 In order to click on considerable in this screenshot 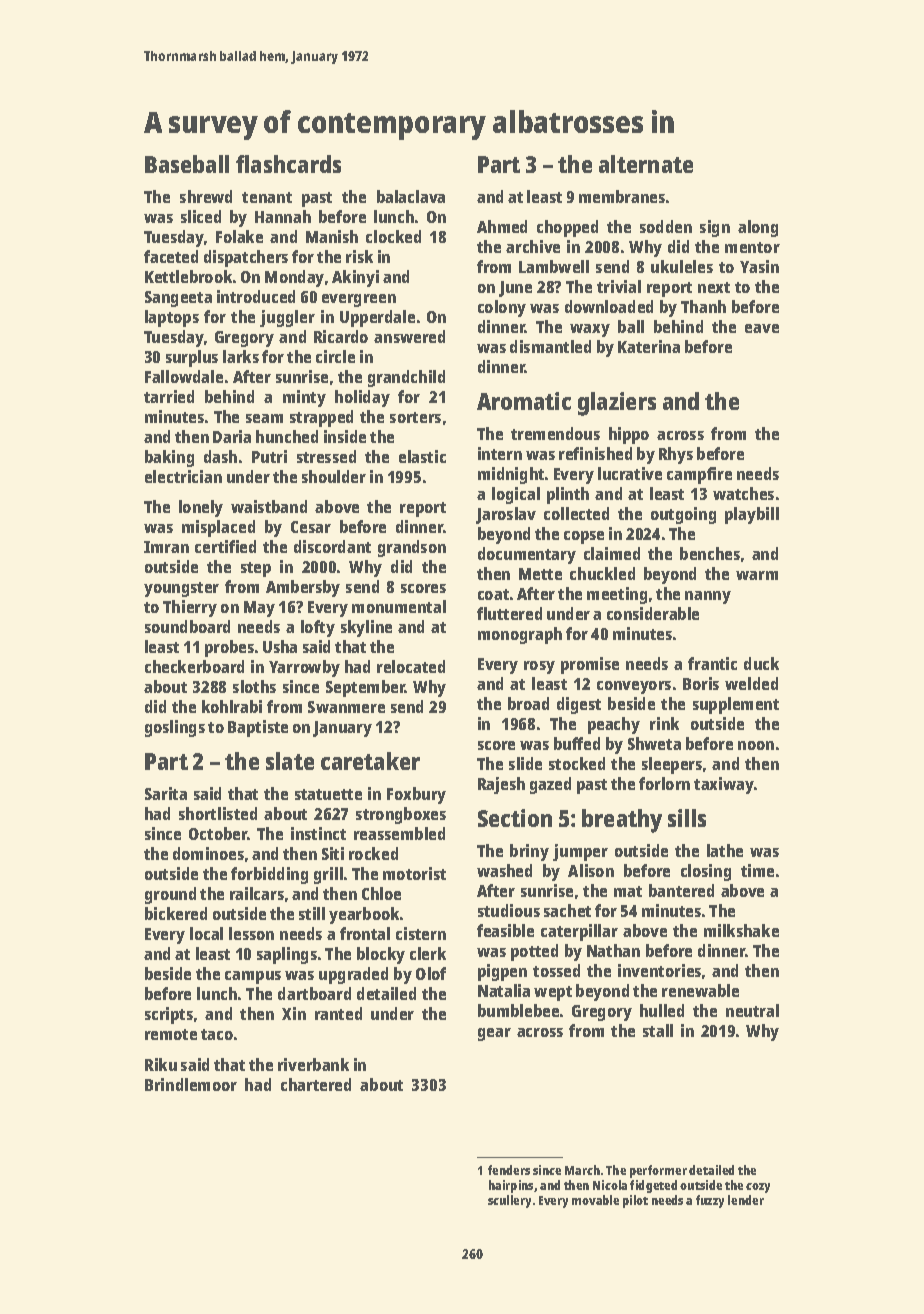, I will do `click(653, 613)`.
